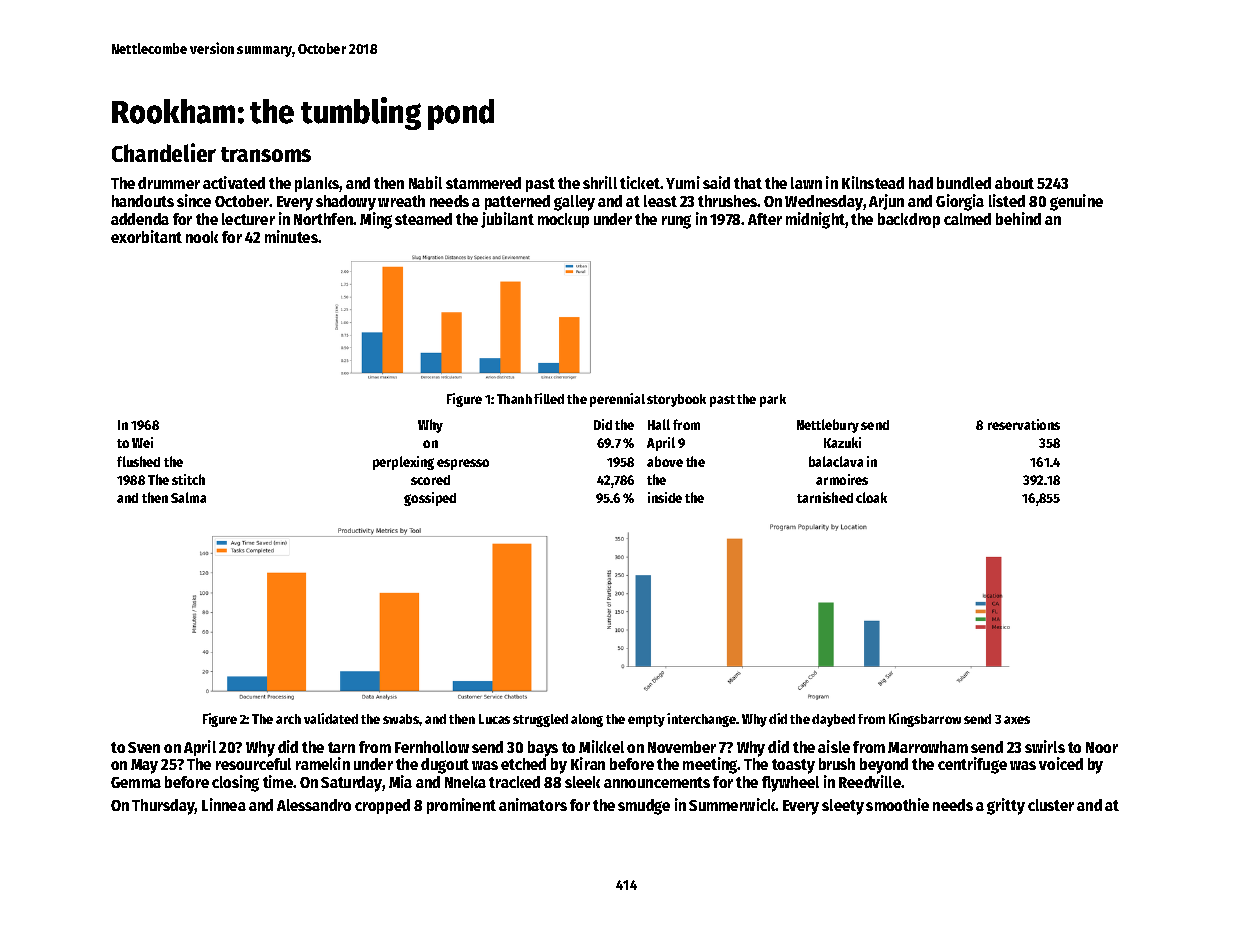 This image has height=952, width=1233. What do you see at coordinates (514, 399) in the image?
I see `Thanh` at bounding box center [514, 399].
